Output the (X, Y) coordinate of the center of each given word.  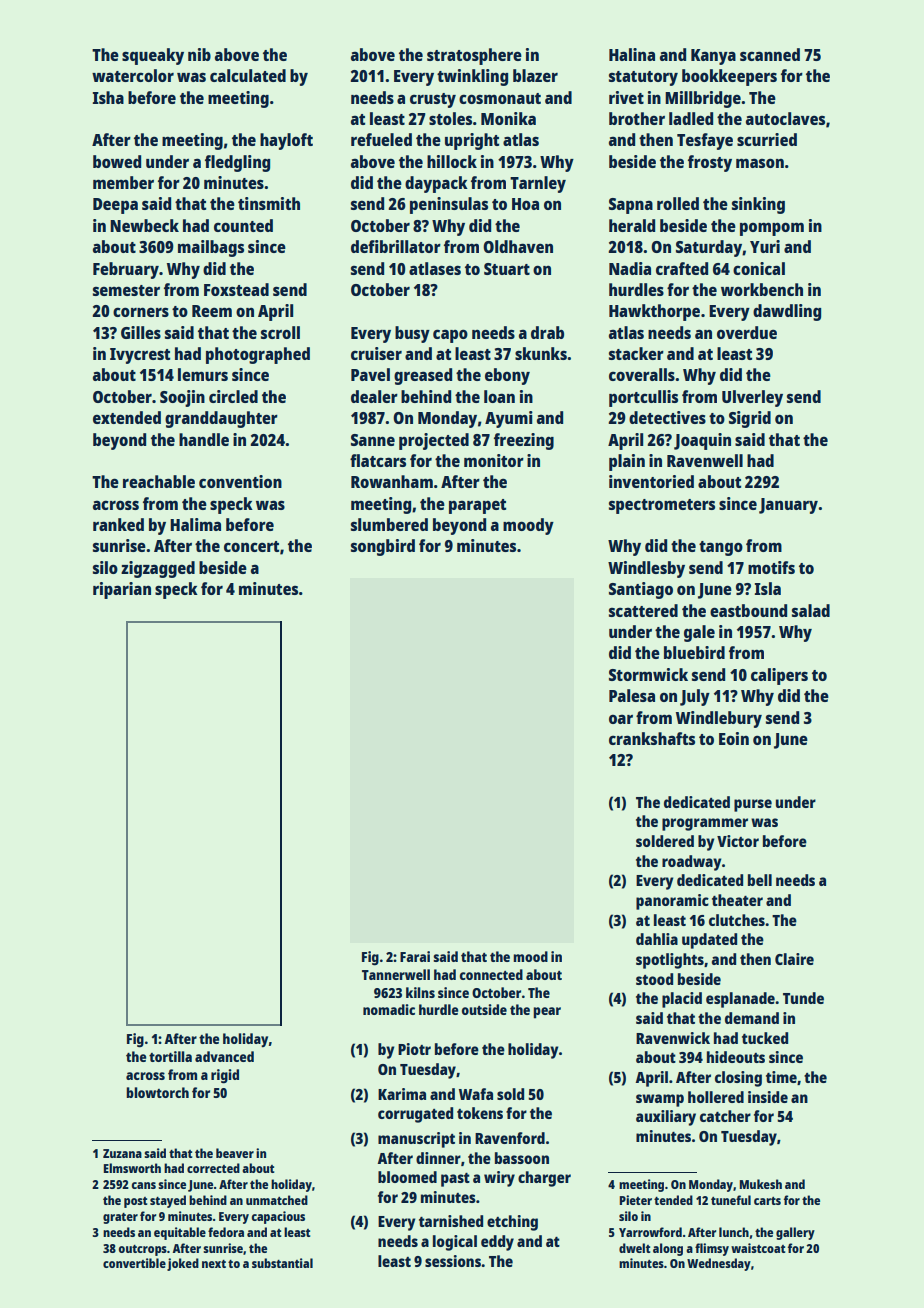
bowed (117, 161)
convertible (134, 1263)
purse (753, 805)
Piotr (414, 1049)
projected (434, 441)
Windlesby (646, 569)
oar (621, 719)
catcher (725, 1116)
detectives (667, 417)
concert (251, 546)
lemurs (203, 374)
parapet (477, 506)
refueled (381, 139)
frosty (710, 163)
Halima (195, 524)
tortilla (170, 1056)
